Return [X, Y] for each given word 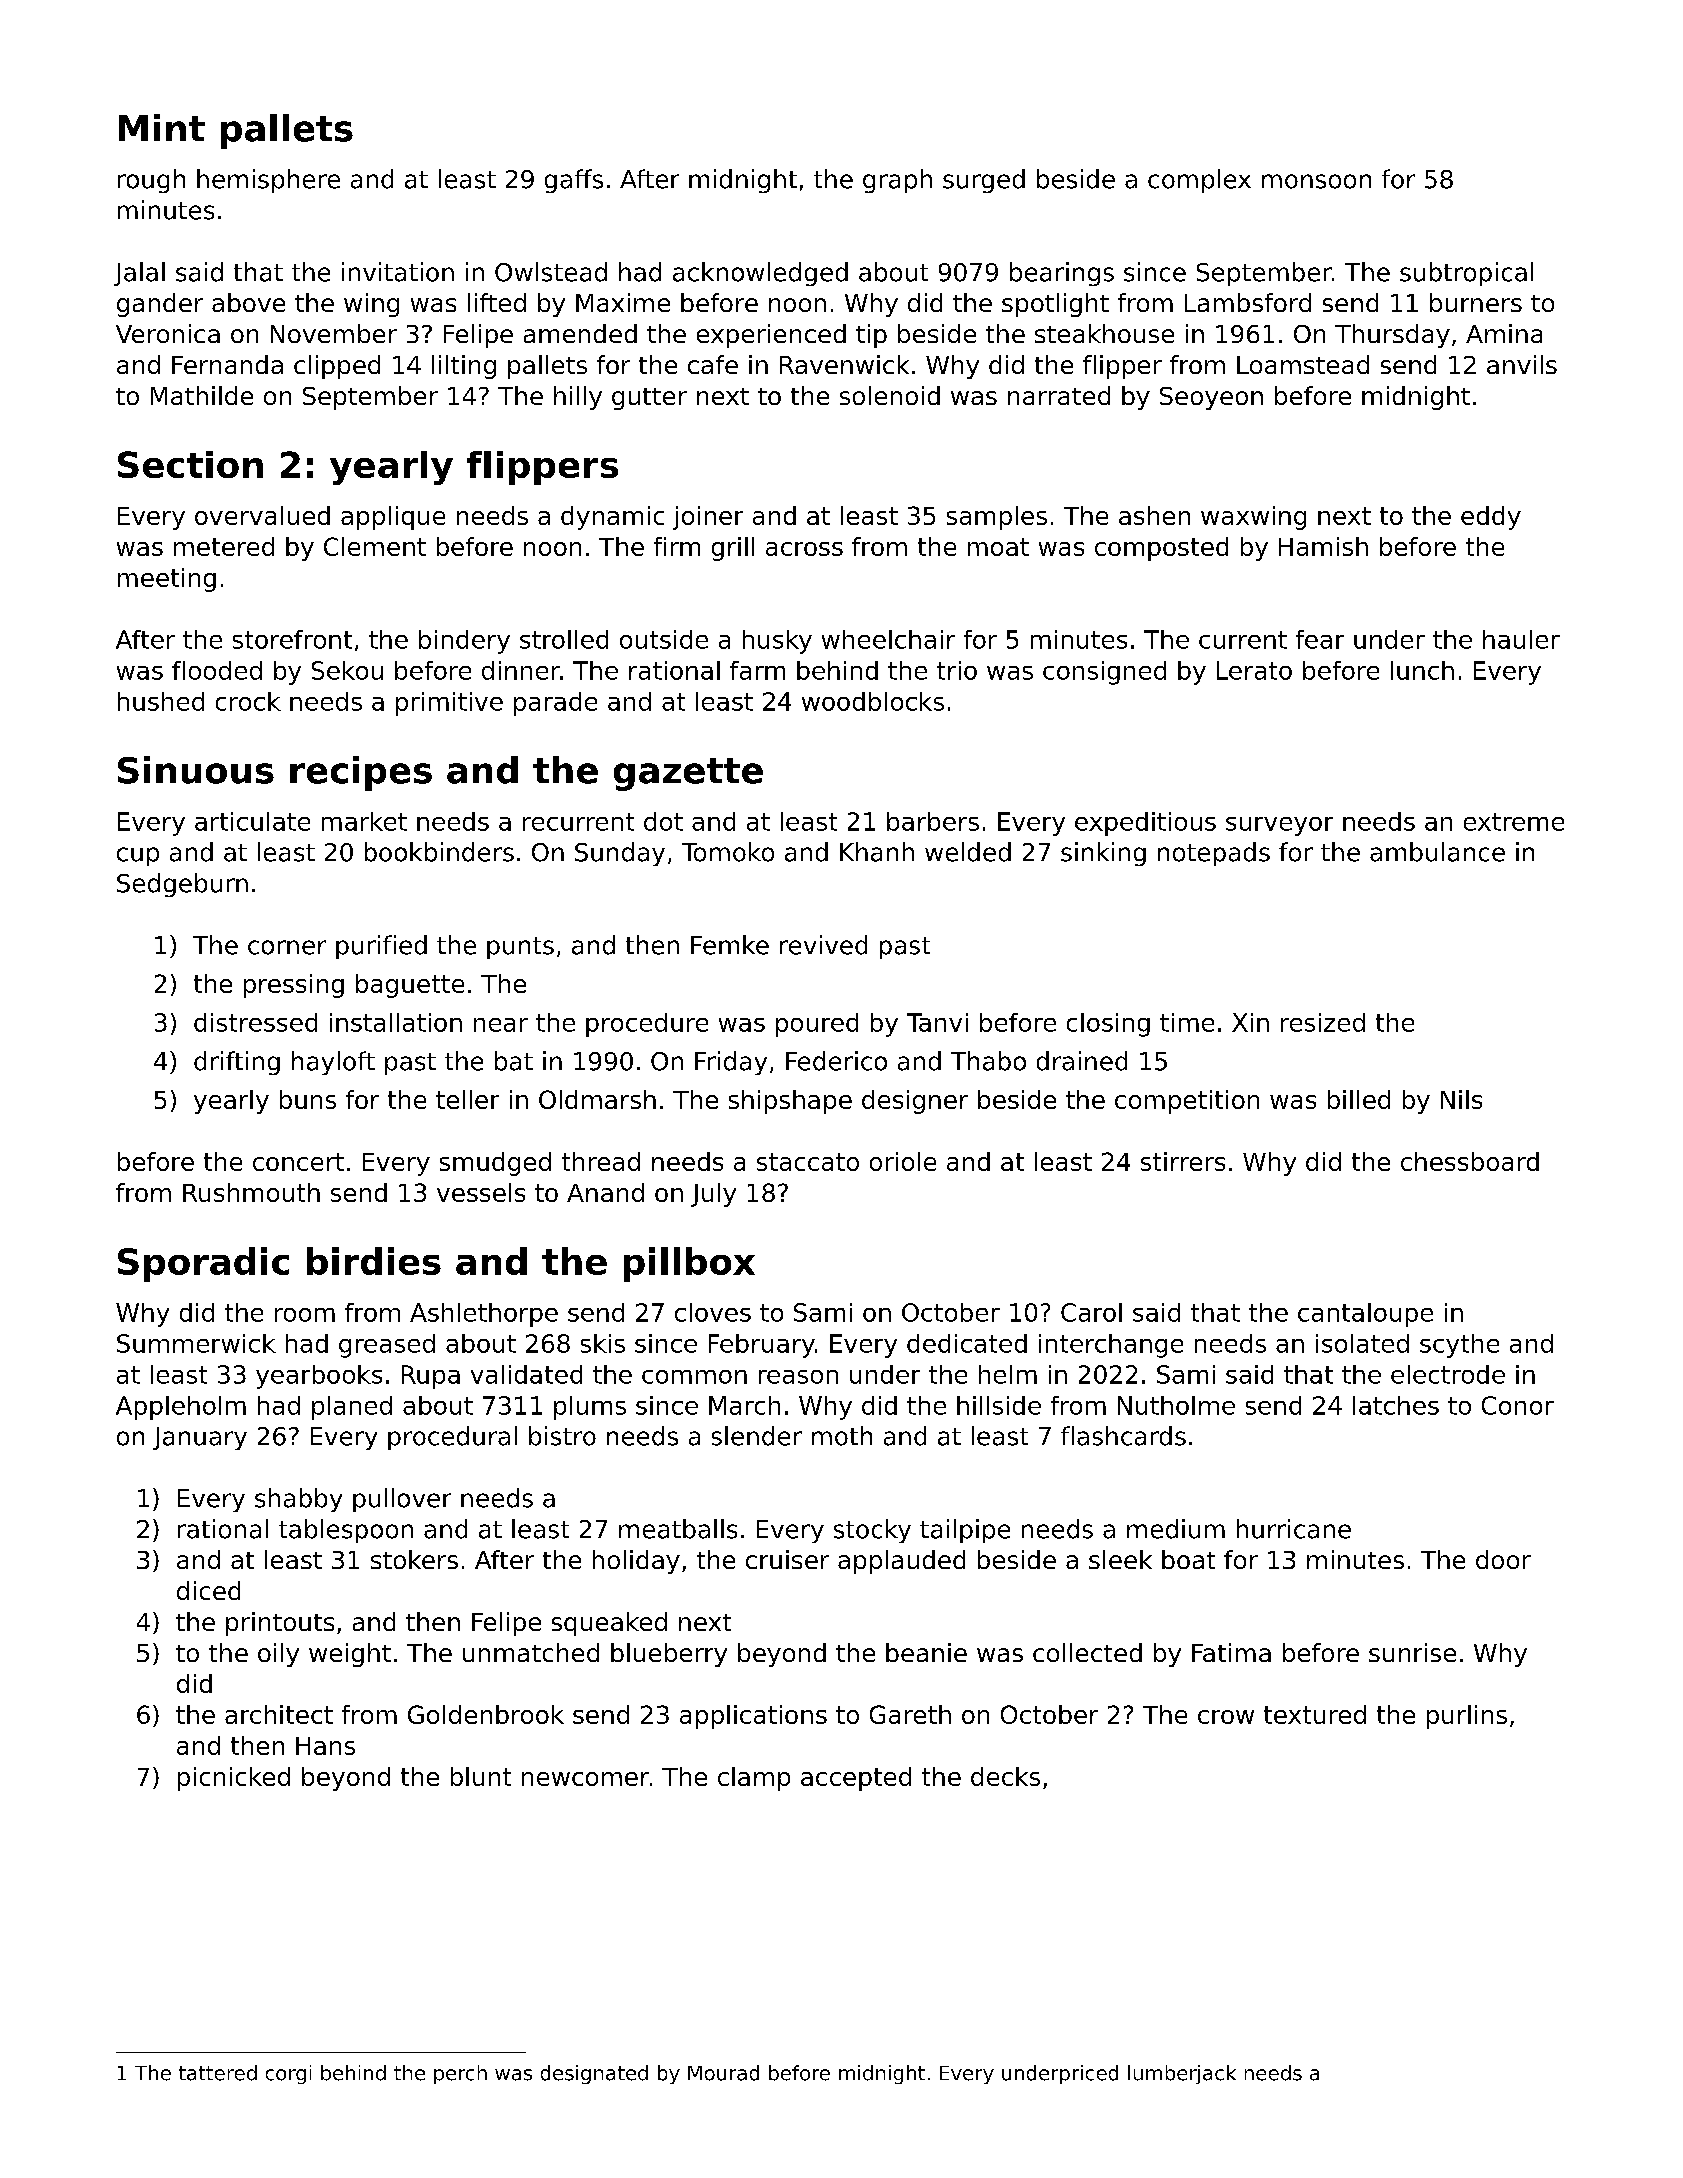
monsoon [1316, 181]
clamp [754, 1779]
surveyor [1279, 826]
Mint [162, 127]
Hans [325, 1746]
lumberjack [1182, 2074]
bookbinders [439, 852]
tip [871, 336]
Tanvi [937, 1022]
